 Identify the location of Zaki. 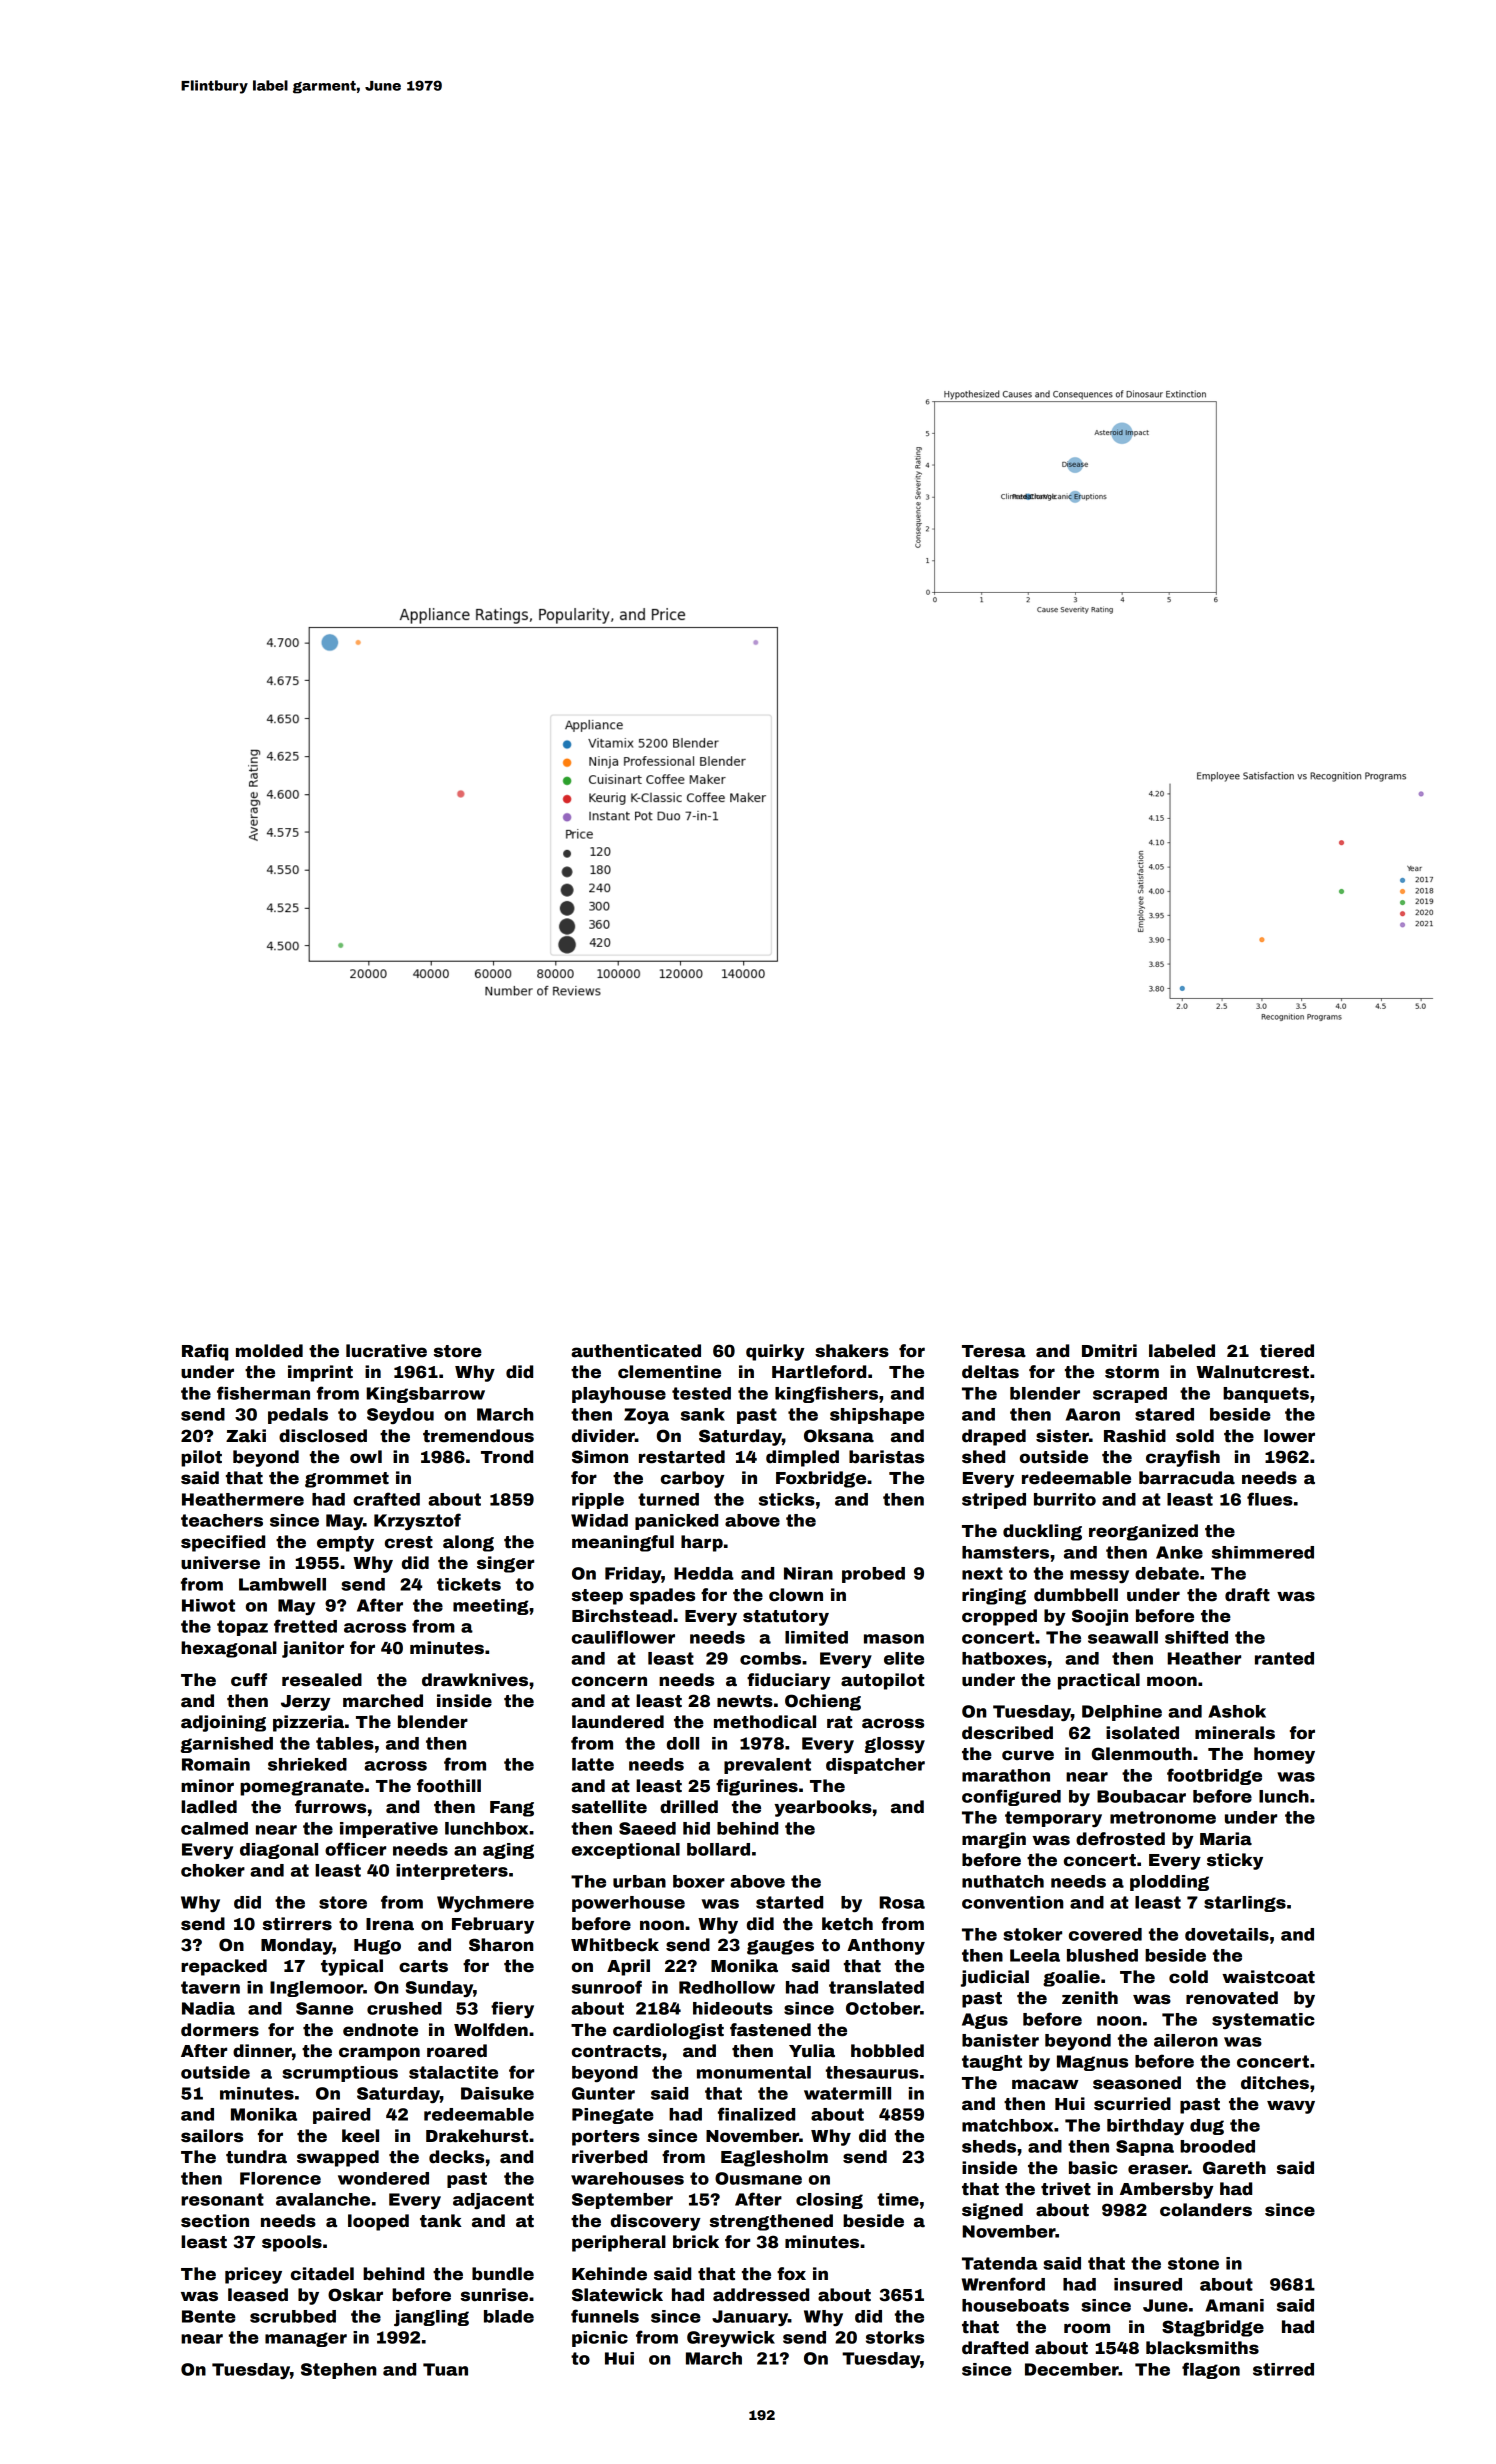
(246, 1436).
